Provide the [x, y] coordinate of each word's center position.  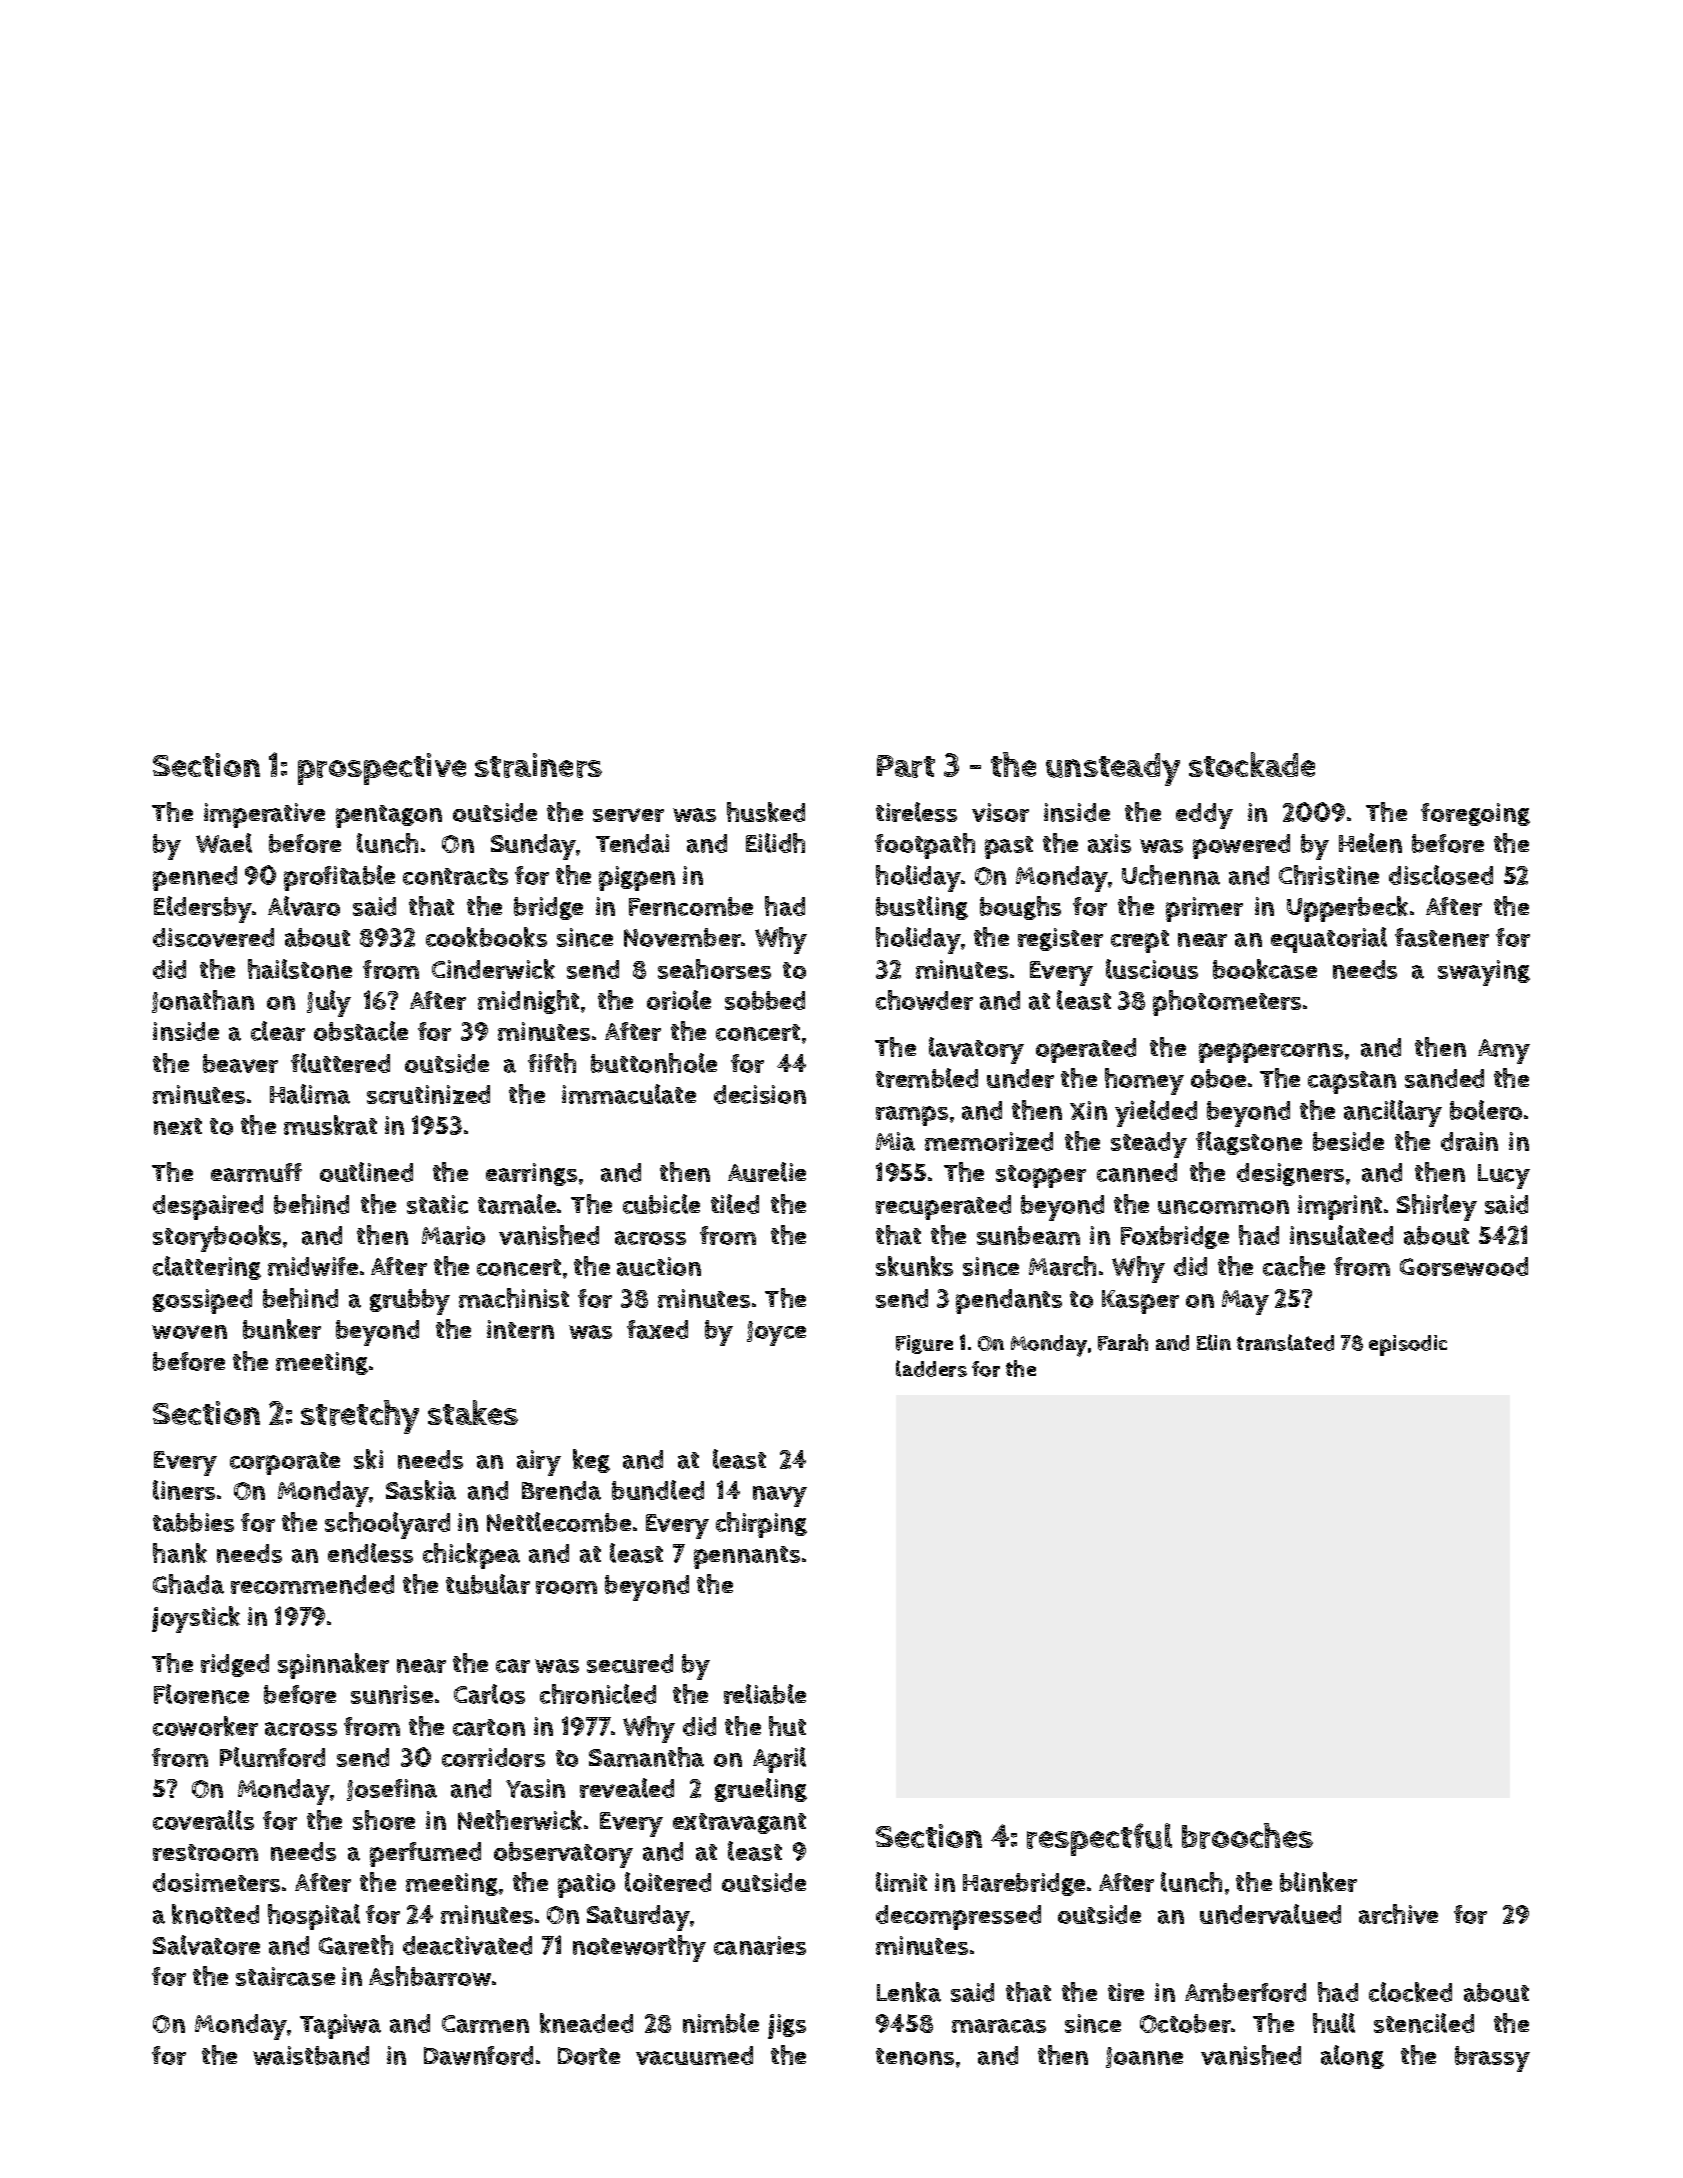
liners [184, 1490]
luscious [1152, 969]
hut [787, 1726]
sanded [1444, 1078]
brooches [1247, 1836]
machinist [514, 1298]
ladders [931, 1368]
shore [384, 1820]
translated [1285, 1342]
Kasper [1140, 1302]
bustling [922, 908]
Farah [1123, 1342]
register [1060, 939]
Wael [224, 843]
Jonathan [203, 1001]
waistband [311, 2055]
